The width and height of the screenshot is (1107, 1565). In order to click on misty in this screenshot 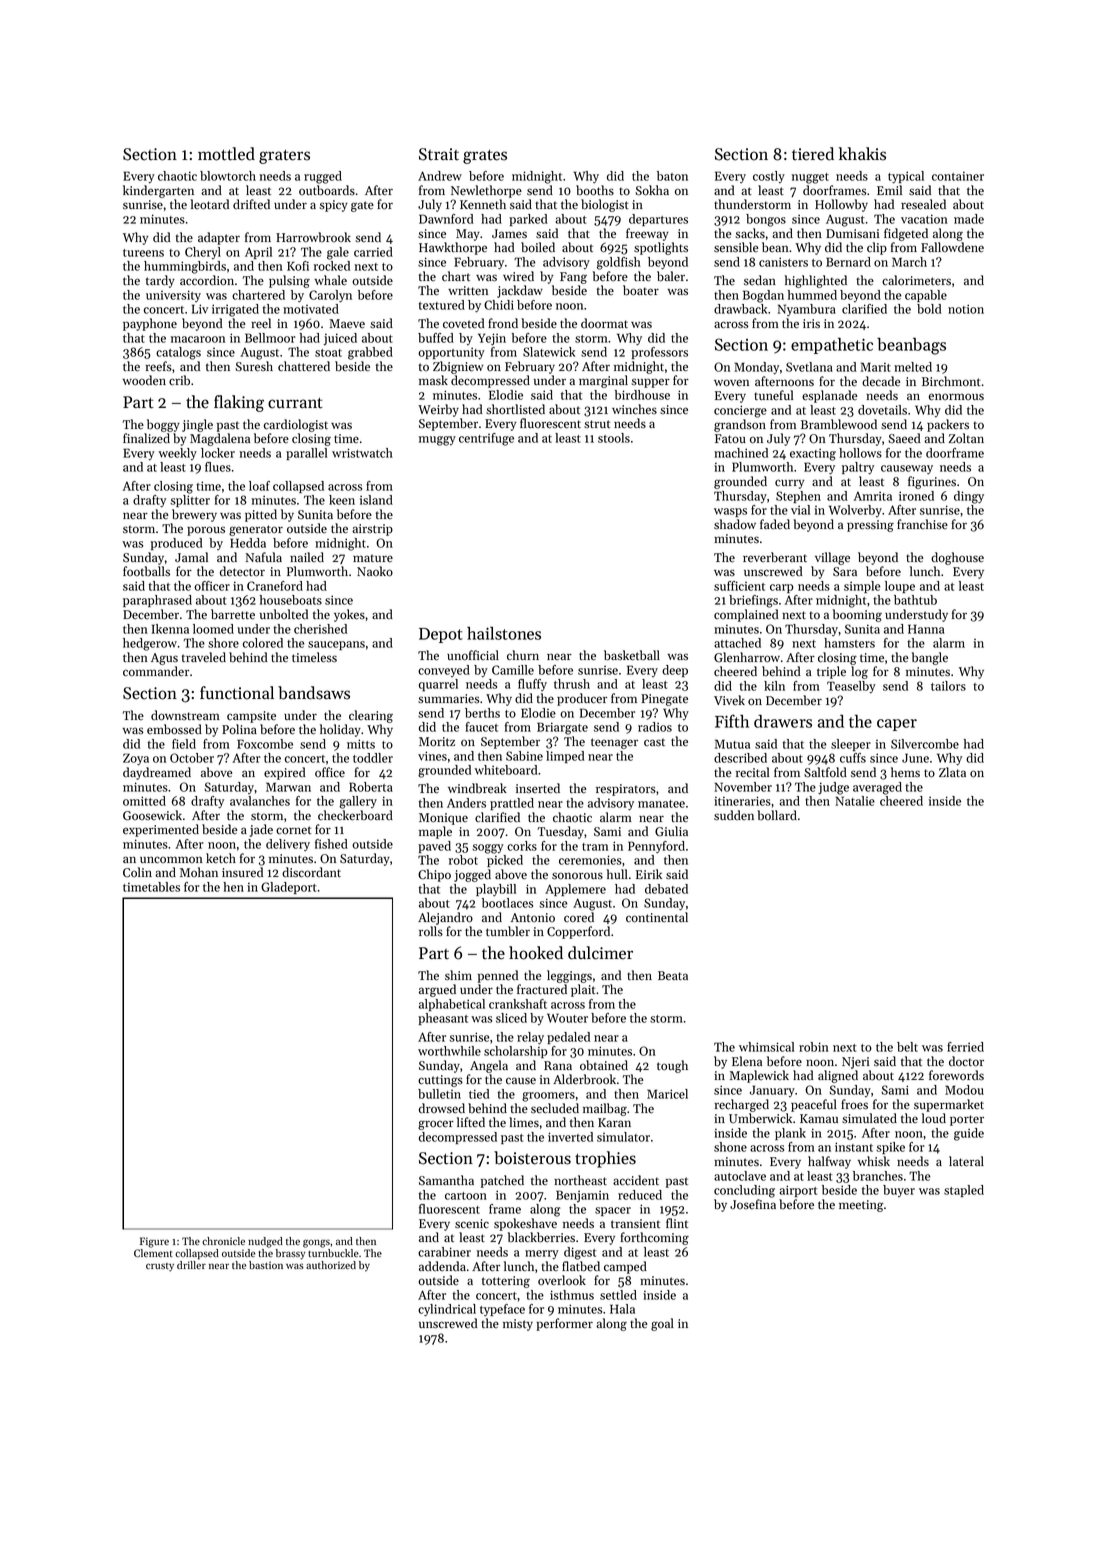, I will do `click(518, 1325)`.
